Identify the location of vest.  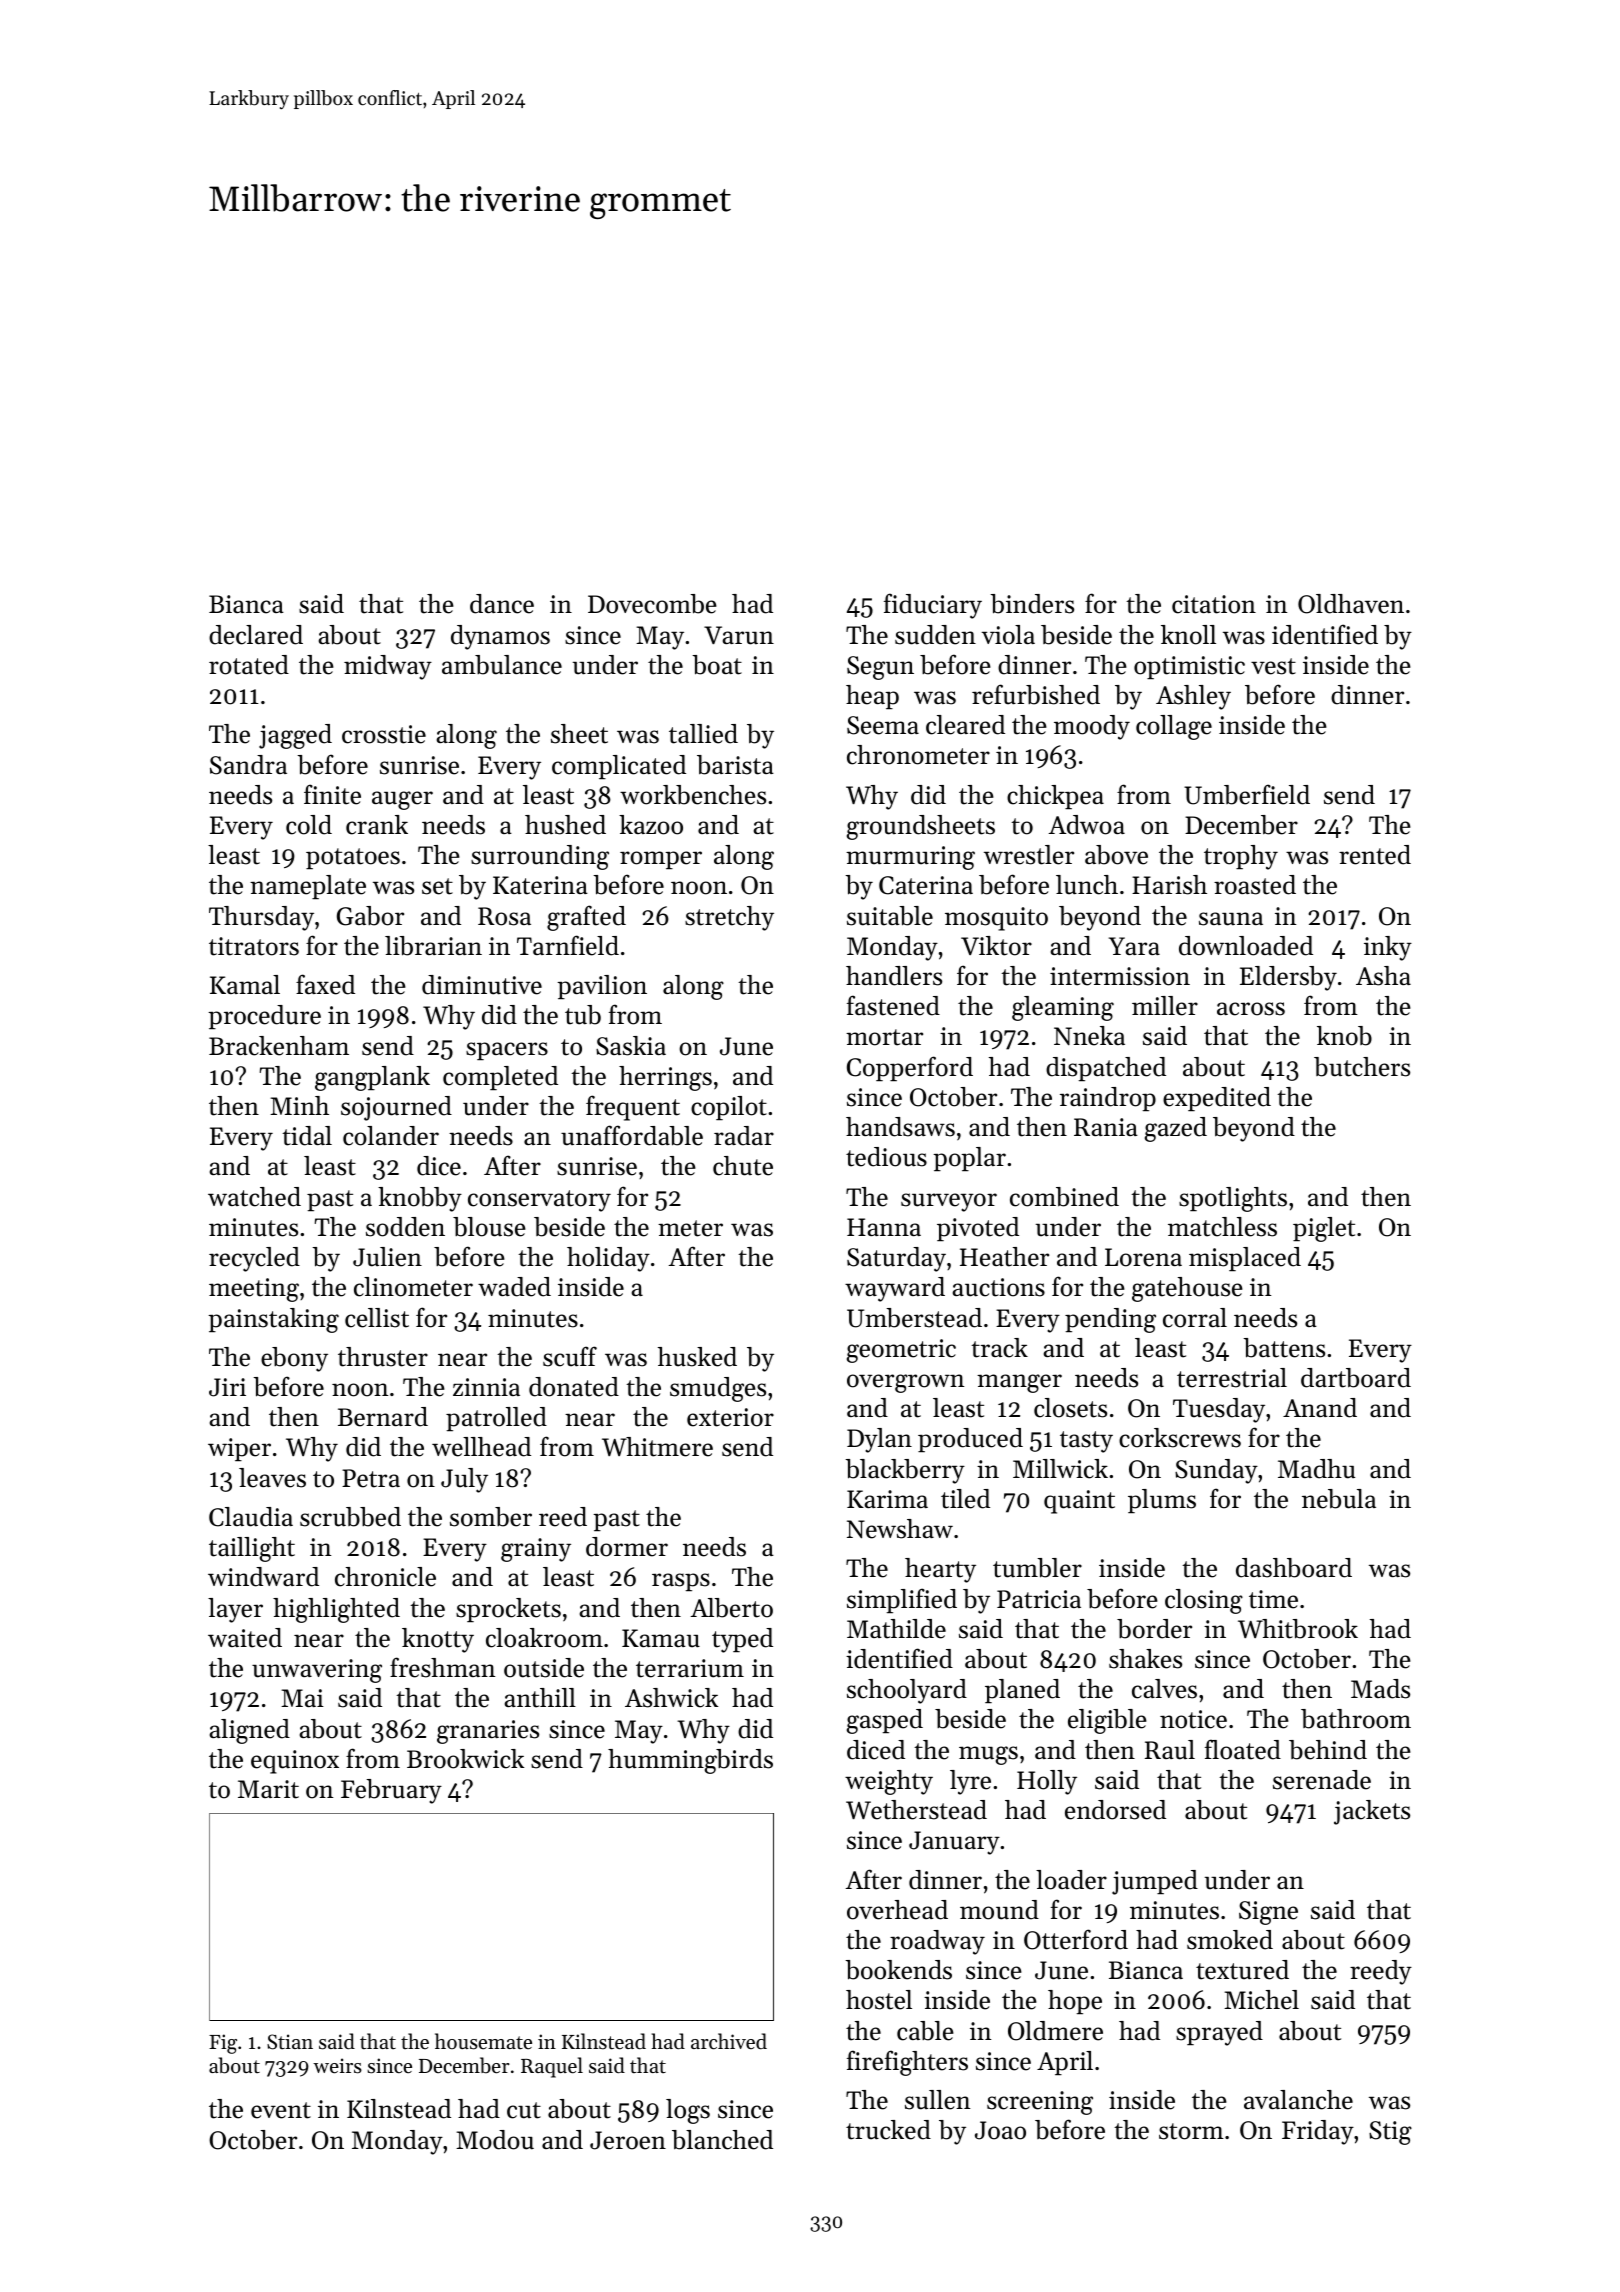
(1273, 666).
